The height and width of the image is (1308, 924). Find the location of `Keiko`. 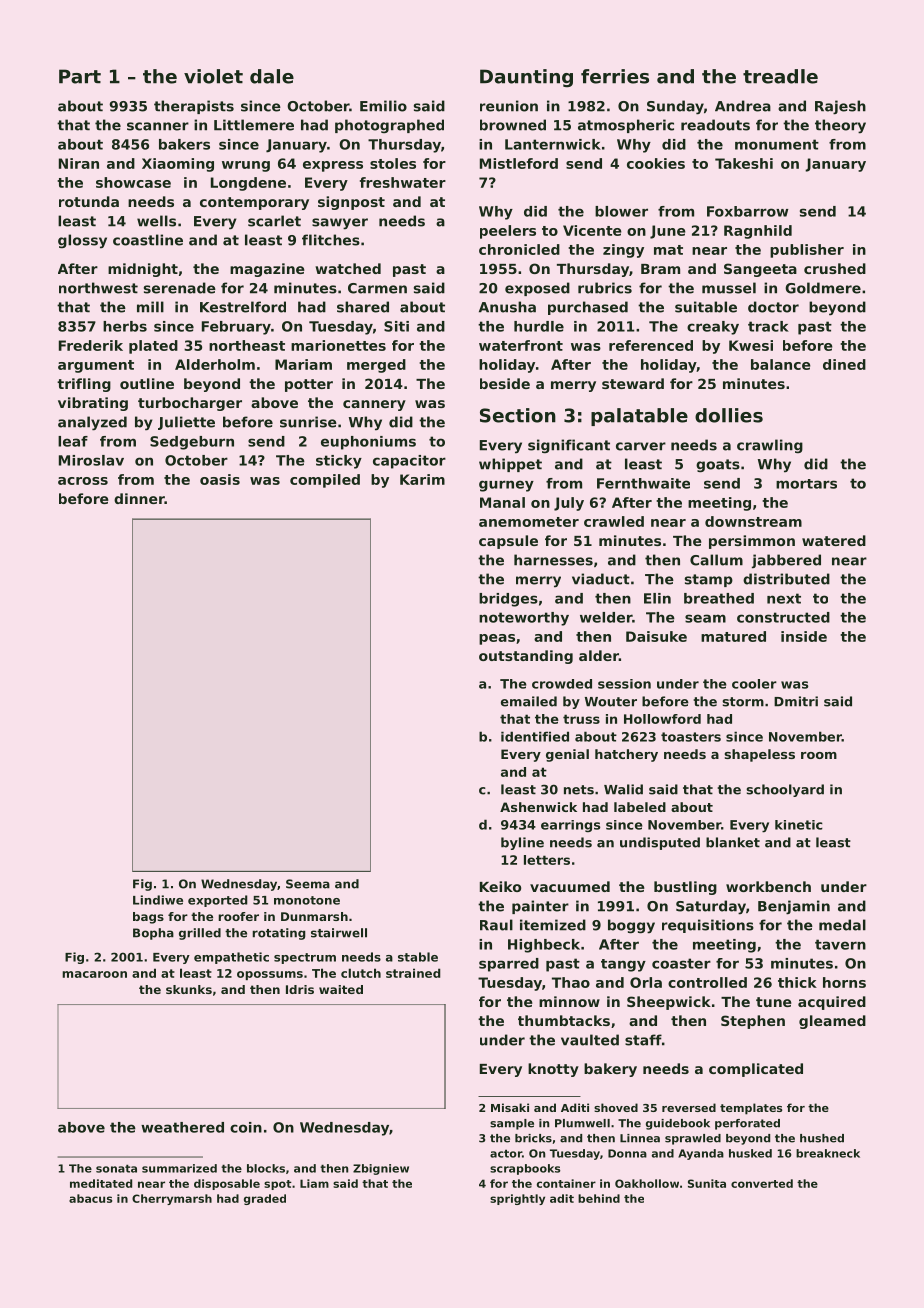

Keiko is located at coordinates (500, 886).
